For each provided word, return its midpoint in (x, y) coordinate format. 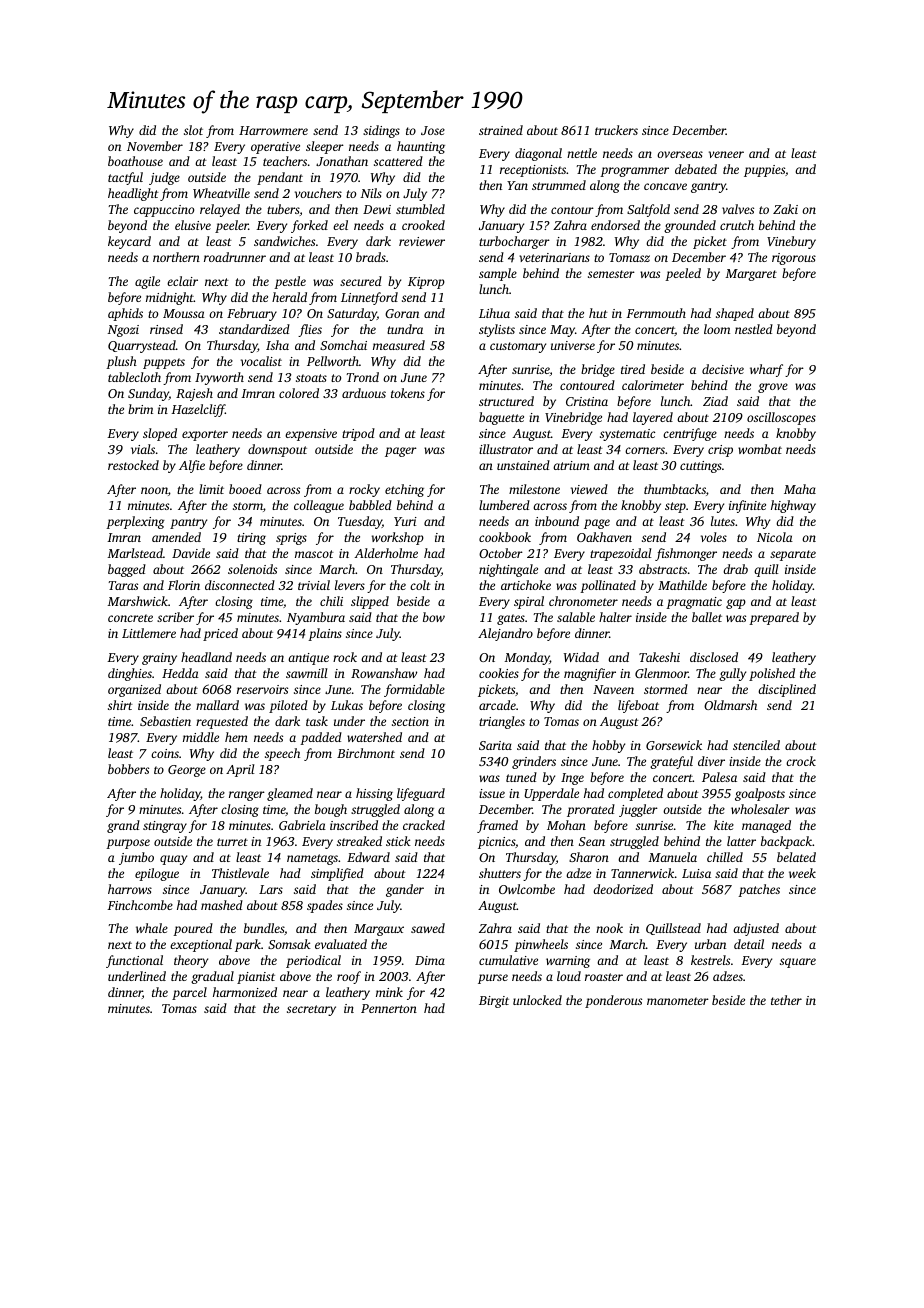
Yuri (405, 521)
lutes (723, 521)
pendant (280, 178)
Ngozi (123, 331)
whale (152, 928)
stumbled (420, 209)
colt (420, 585)
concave (665, 186)
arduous (364, 393)
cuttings (701, 467)
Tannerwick (643, 873)
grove (773, 388)
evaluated (341, 944)
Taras (123, 585)
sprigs (291, 539)
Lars (271, 889)
